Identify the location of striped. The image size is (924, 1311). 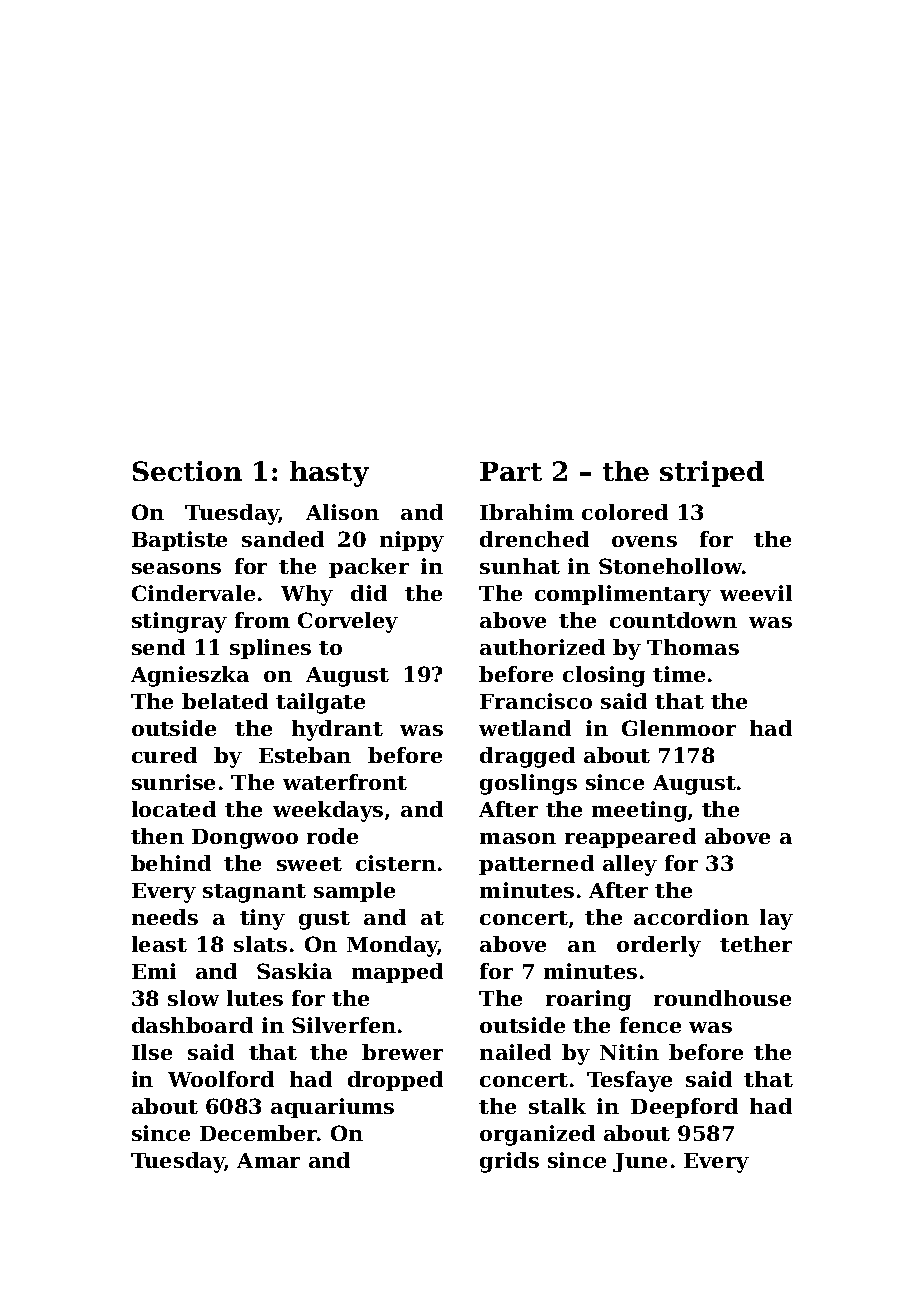
(712, 474).
